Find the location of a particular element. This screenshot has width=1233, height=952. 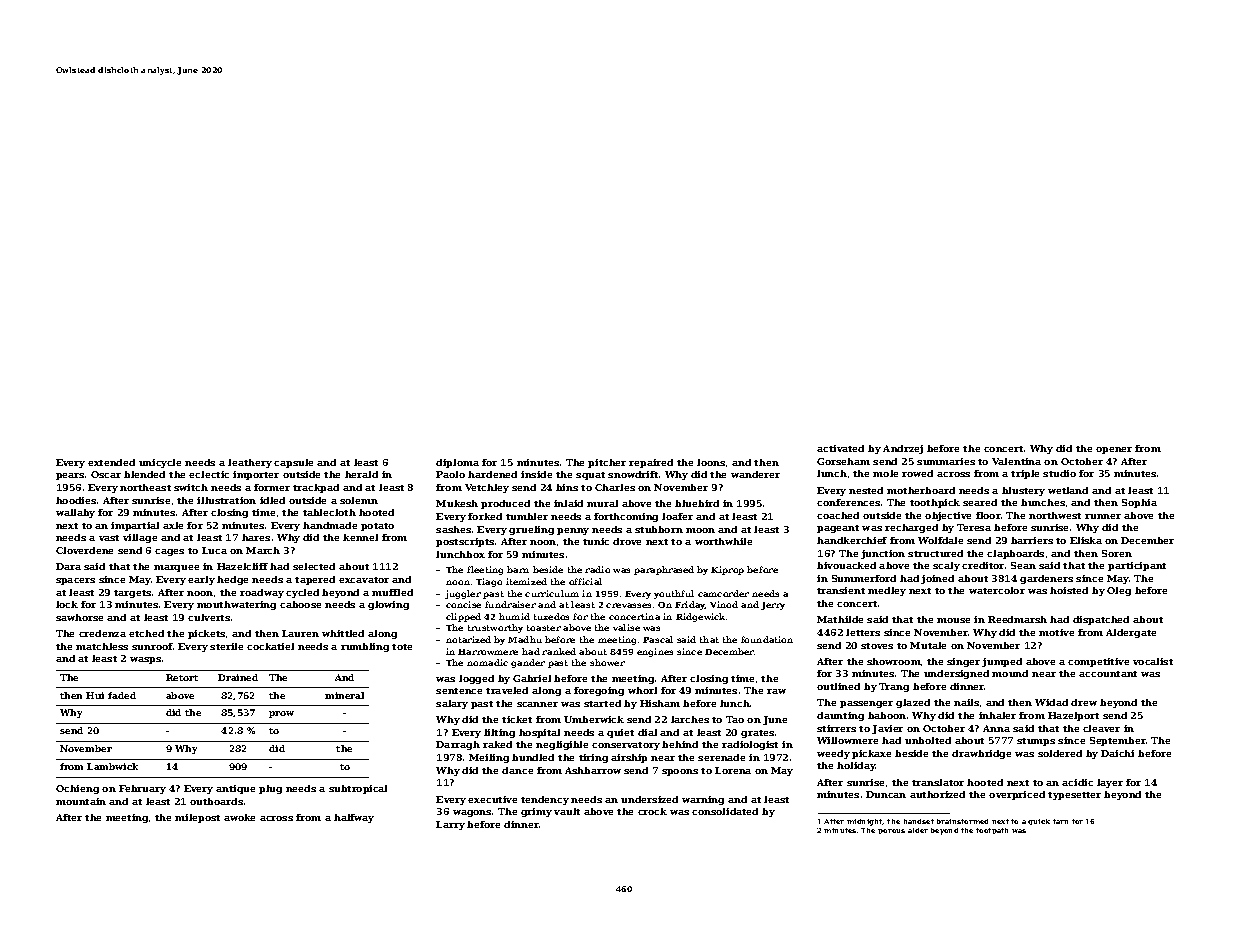

Soren is located at coordinates (1117, 553).
